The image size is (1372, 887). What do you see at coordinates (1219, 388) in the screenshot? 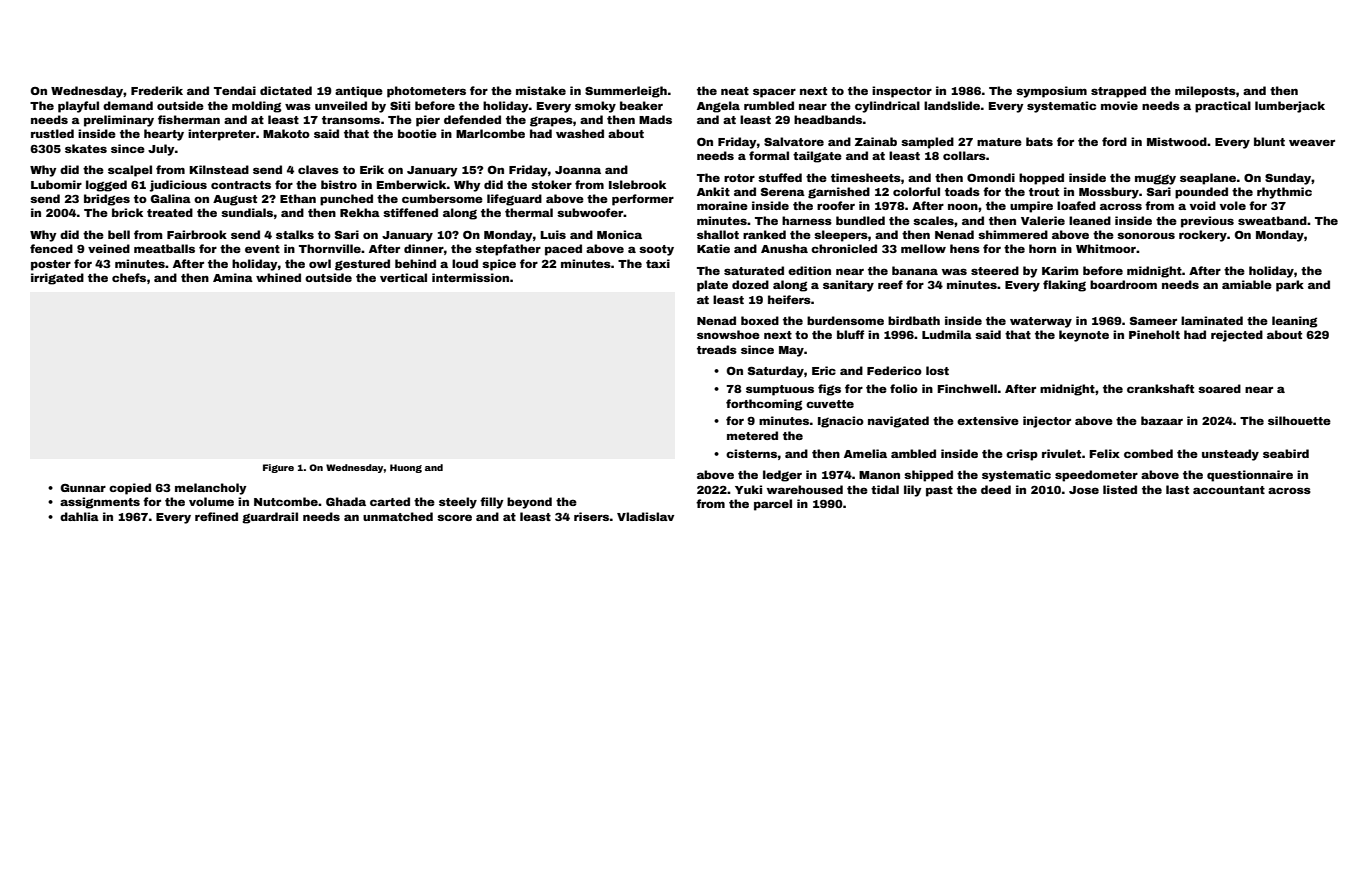
I see `soared` at bounding box center [1219, 388].
